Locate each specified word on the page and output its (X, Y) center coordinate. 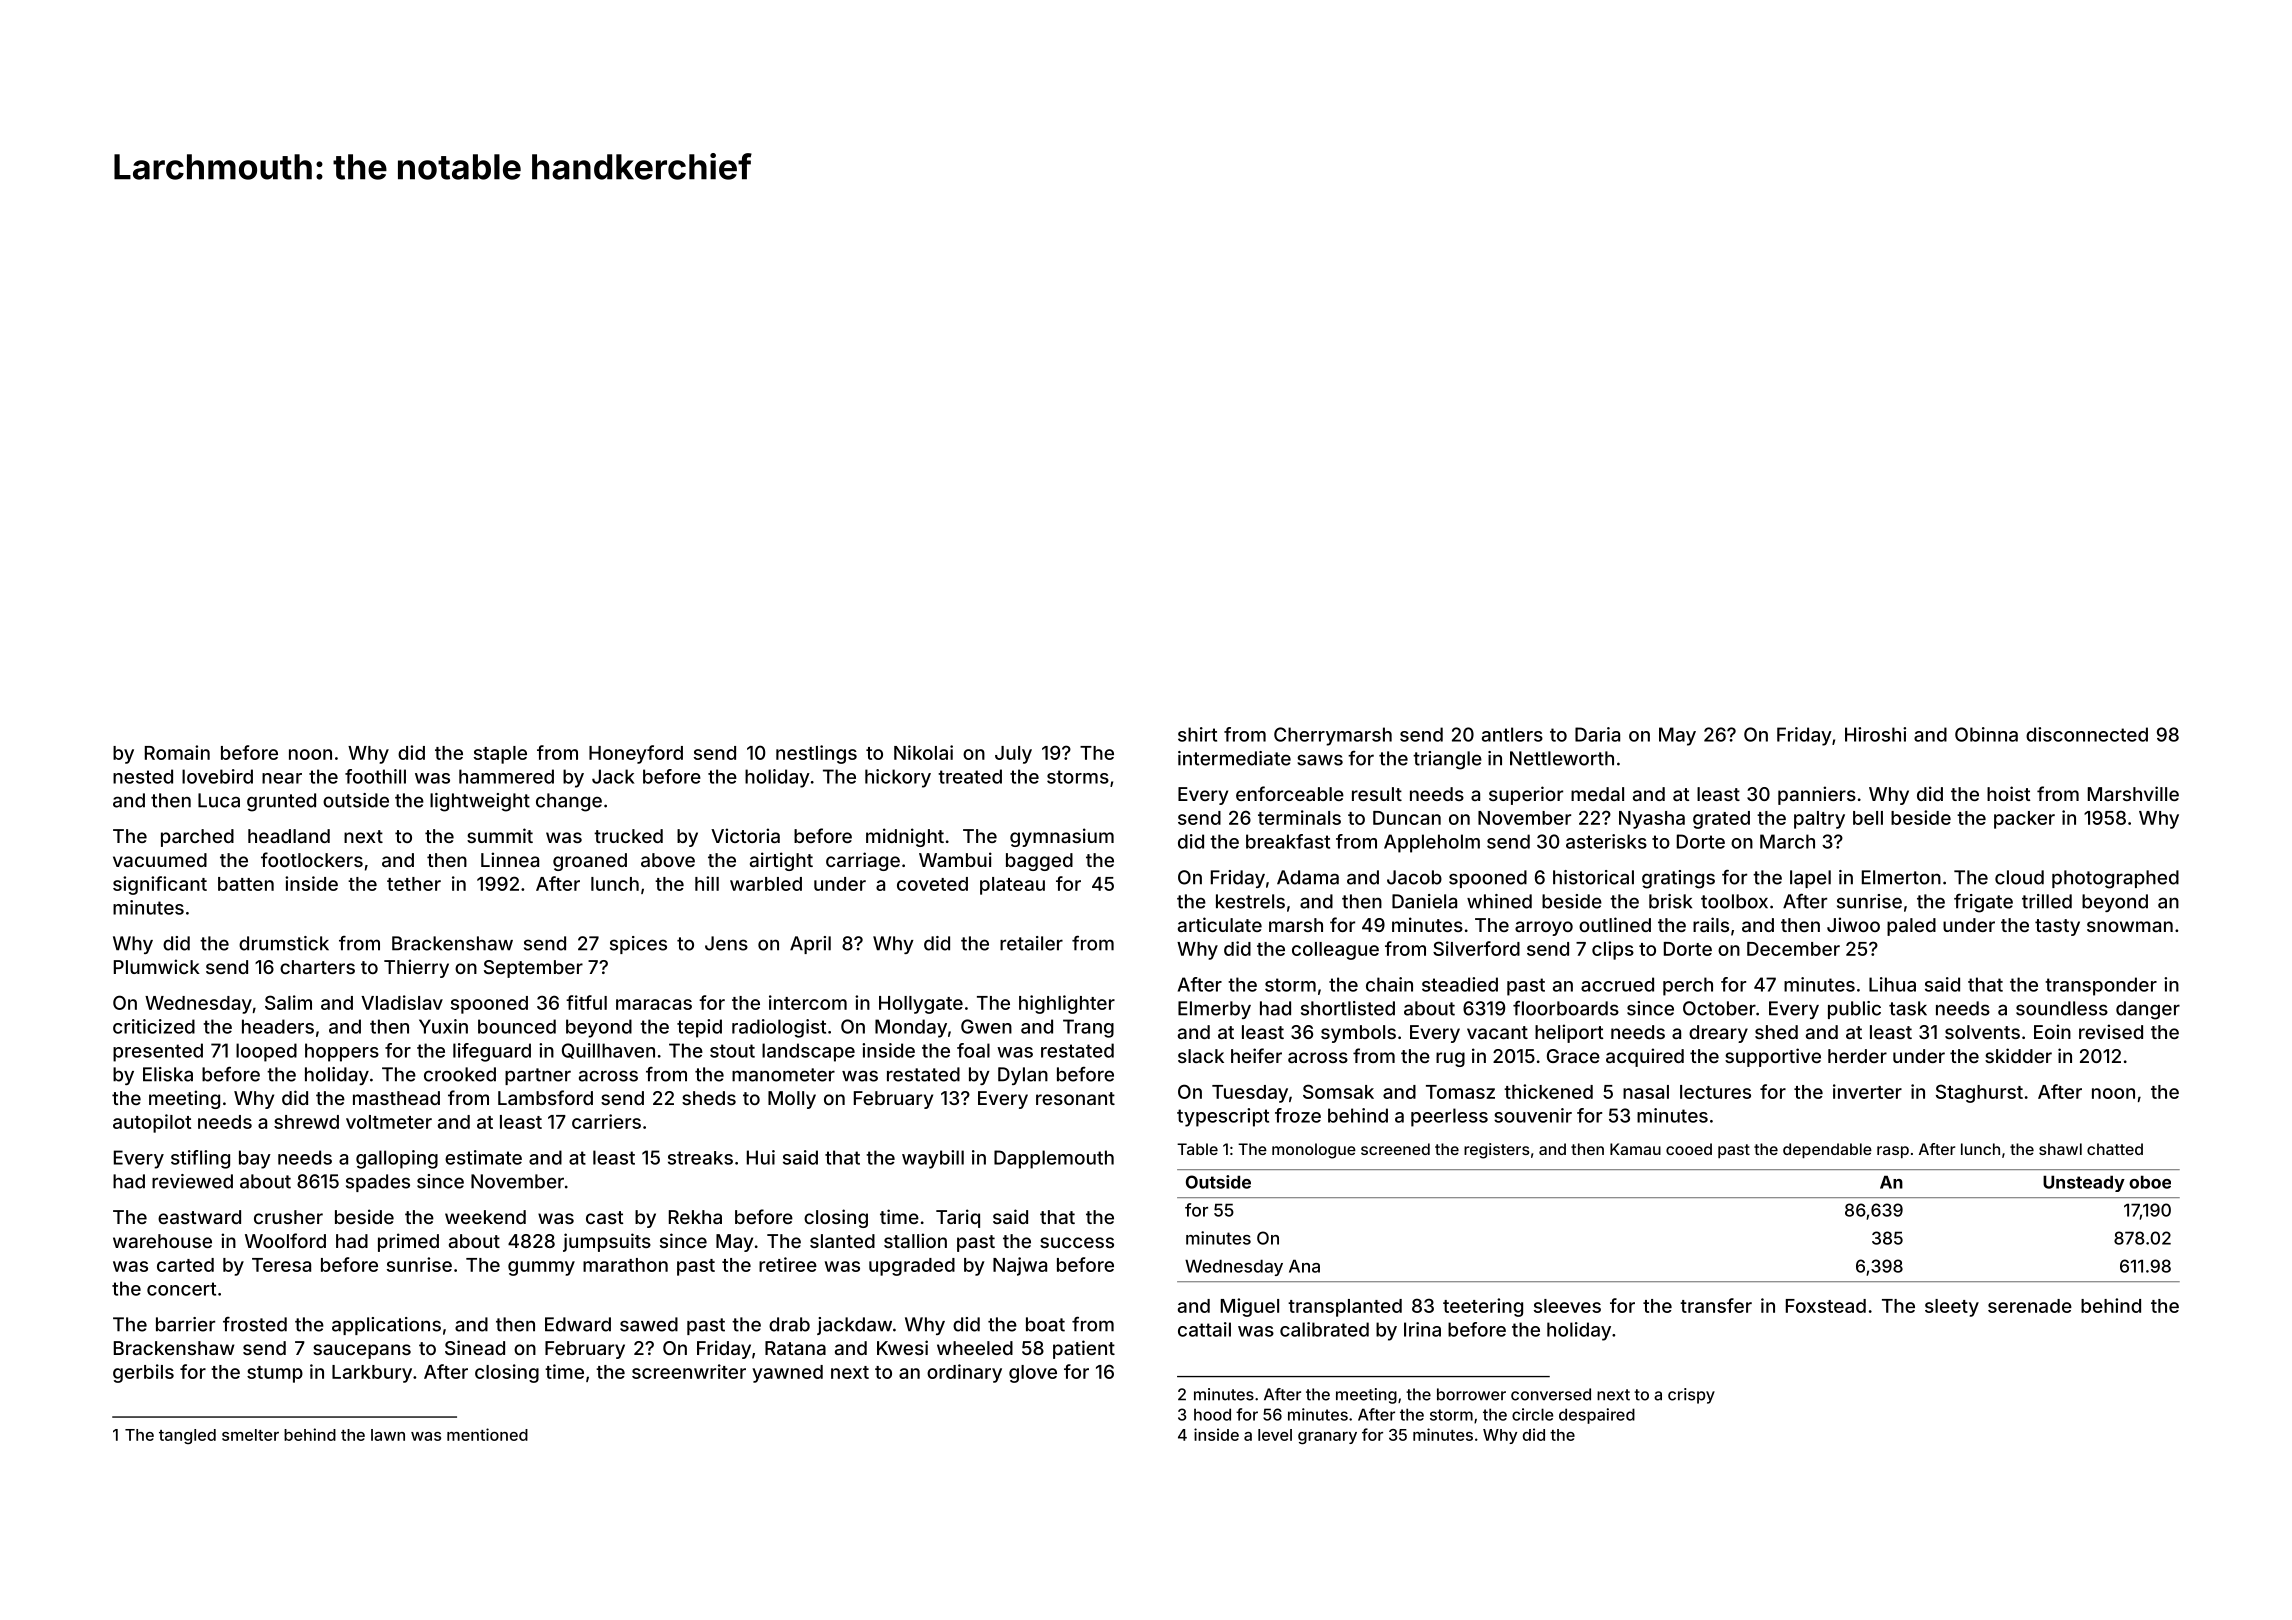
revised (2111, 1031)
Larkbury (372, 1374)
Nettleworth (1562, 758)
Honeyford (636, 754)
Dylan (1023, 1076)
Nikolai (923, 752)
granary (1327, 1438)
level (1275, 1435)
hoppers (342, 1052)
